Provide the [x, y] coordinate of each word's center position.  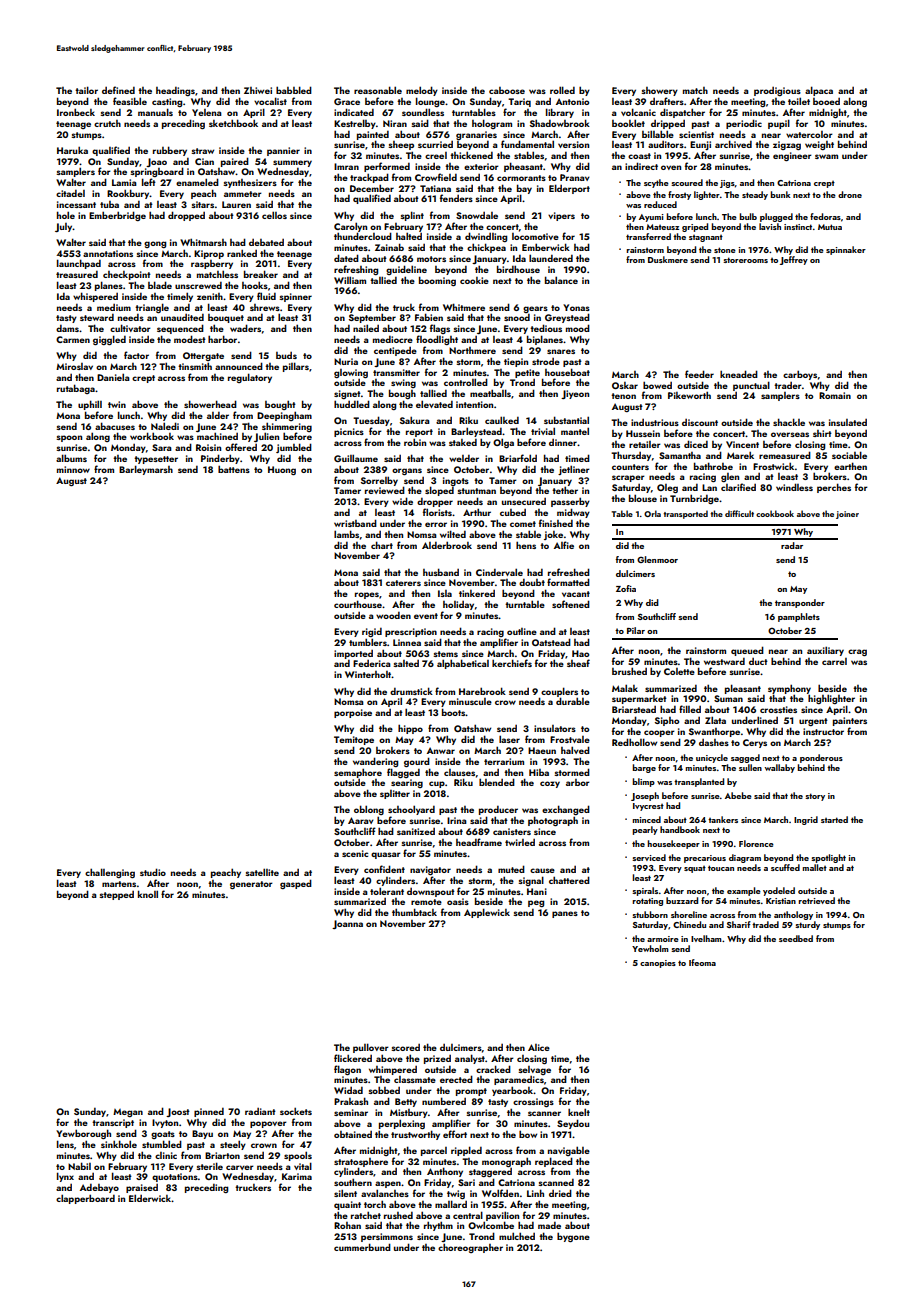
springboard [157, 172]
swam [826, 156]
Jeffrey [794, 260]
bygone [573, 1237]
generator [251, 885]
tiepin [516, 362]
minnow [73, 469]
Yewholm [650, 948]
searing [407, 783]
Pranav [575, 177]
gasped [296, 884]
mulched [517, 1236]
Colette [679, 671]
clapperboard [85, 1199]
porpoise [353, 713]
